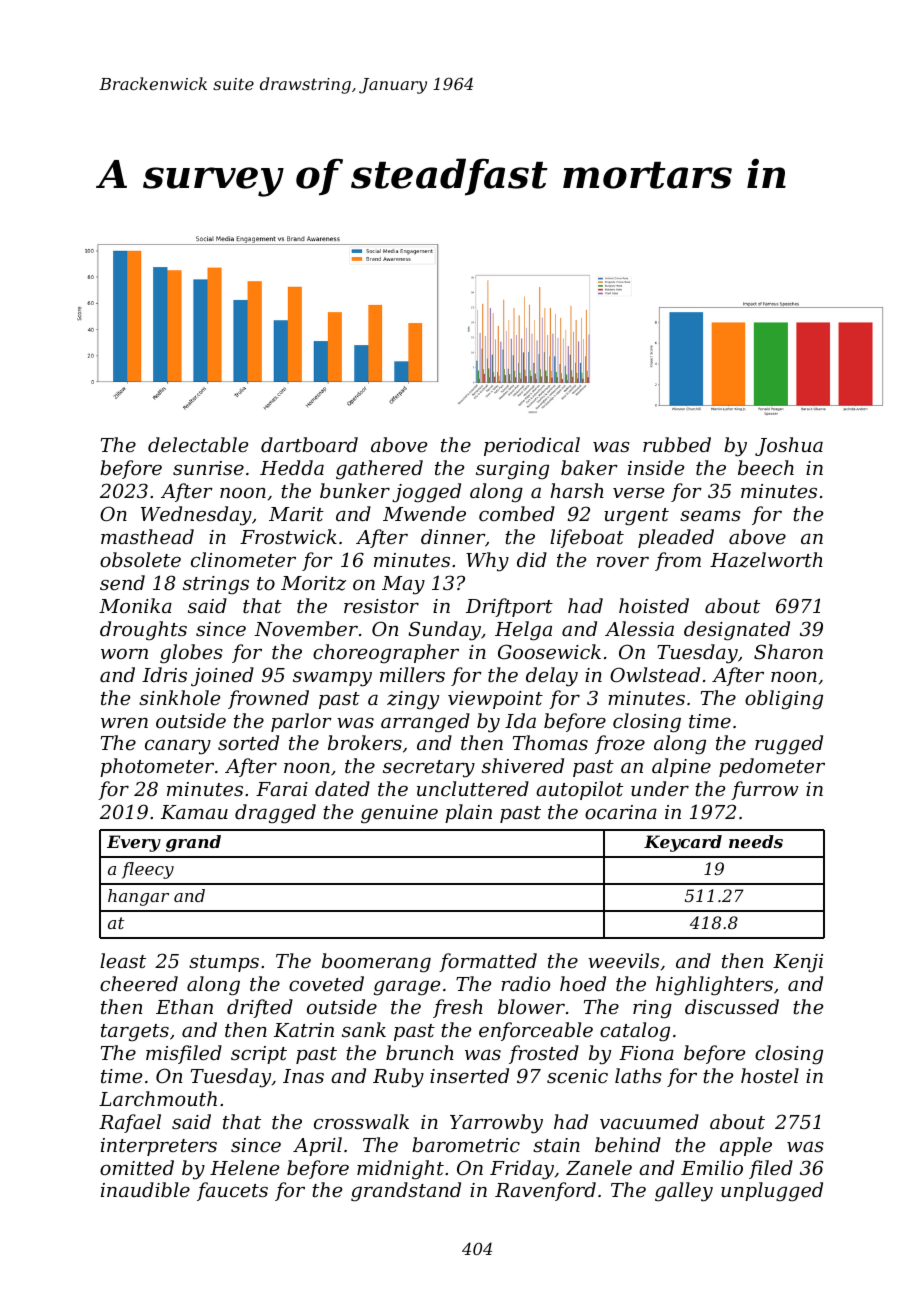 The width and height of the image is (924, 1311). Describe the element at coordinates (789, 745) in the image. I see `rugged` at that location.
